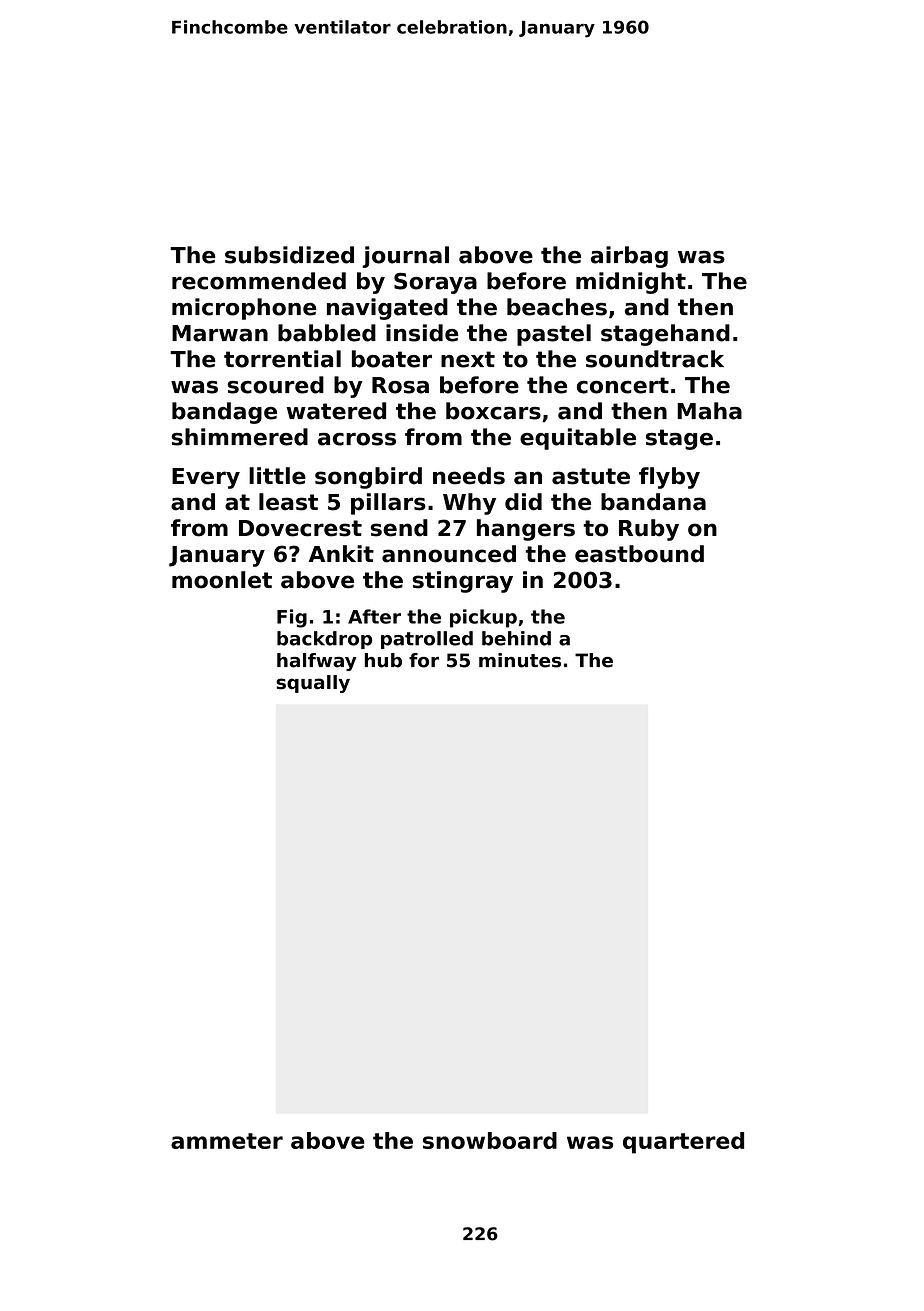 The height and width of the screenshot is (1311, 924). What do you see at coordinates (520, 660) in the screenshot?
I see `minutes` at bounding box center [520, 660].
